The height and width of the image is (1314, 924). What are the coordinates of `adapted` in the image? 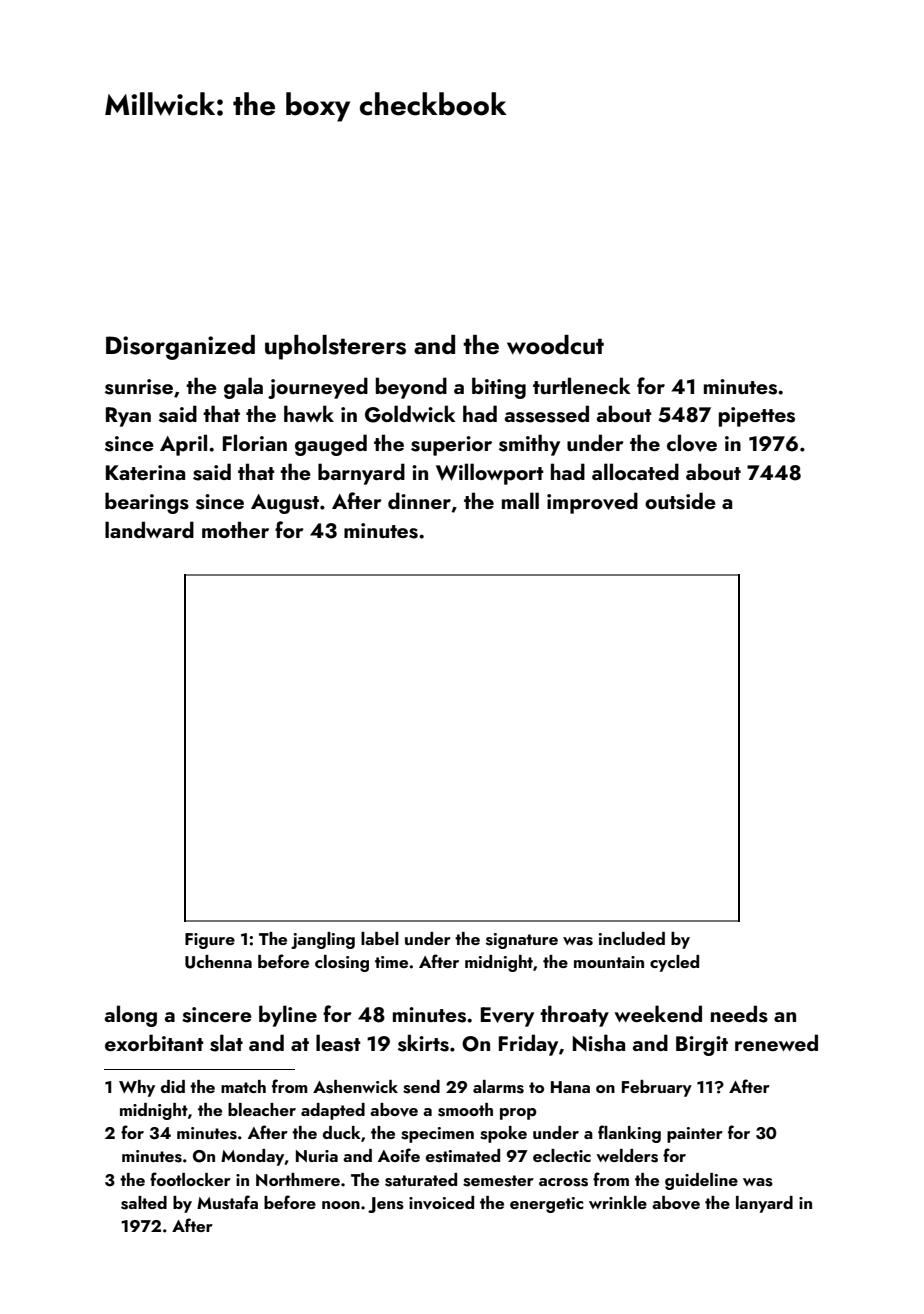 It's located at (333, 1111).
